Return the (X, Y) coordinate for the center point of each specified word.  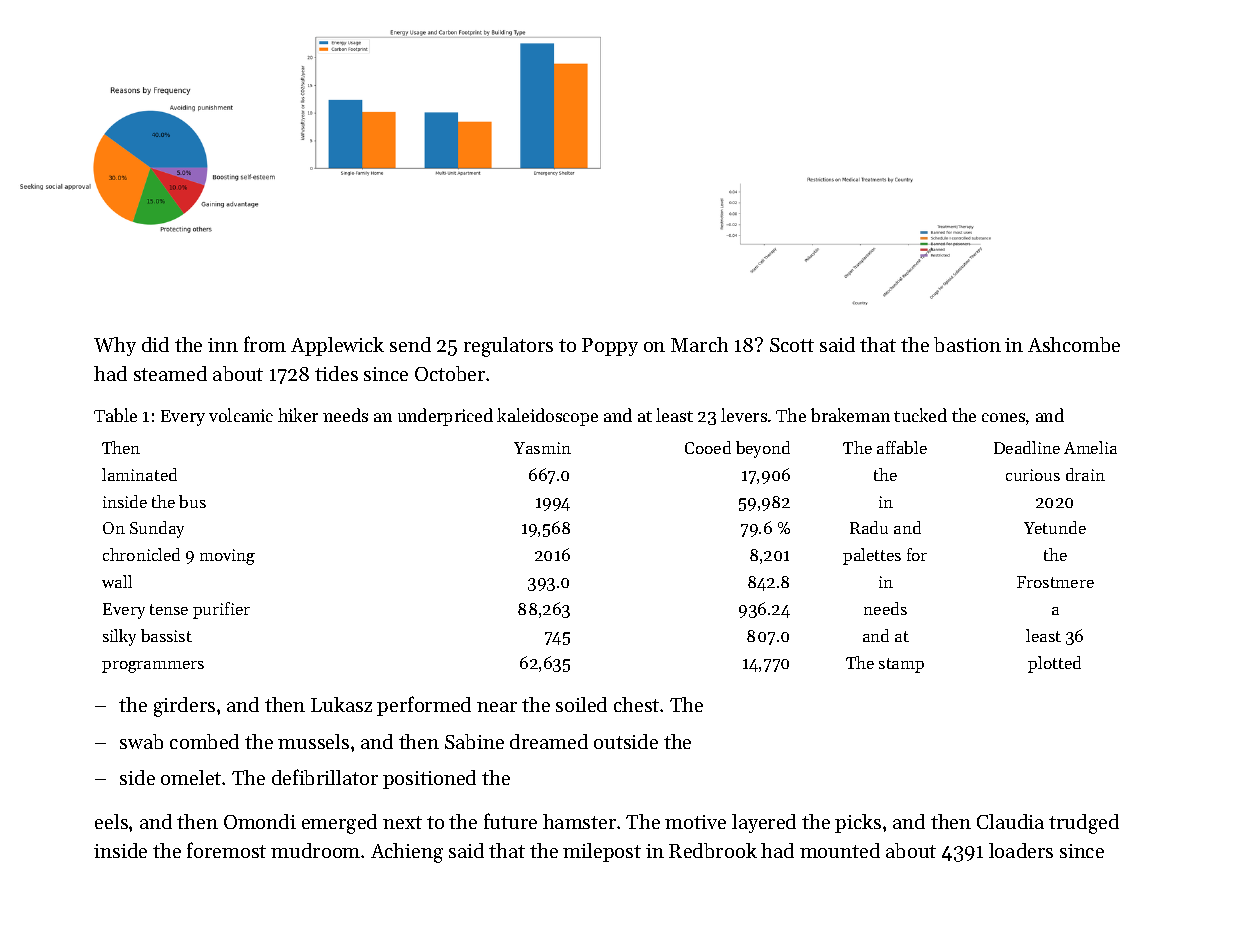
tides (336, 373)
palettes (872, 556)
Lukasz (341, 704)
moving (227, 557)
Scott (792, 345)
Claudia (1010, 821)
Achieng (407, 853)
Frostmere (1055, 582)
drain (1085, 474)
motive (695, 822)
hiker (298, 415)
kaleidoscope (547, 417)
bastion (967, 344)
